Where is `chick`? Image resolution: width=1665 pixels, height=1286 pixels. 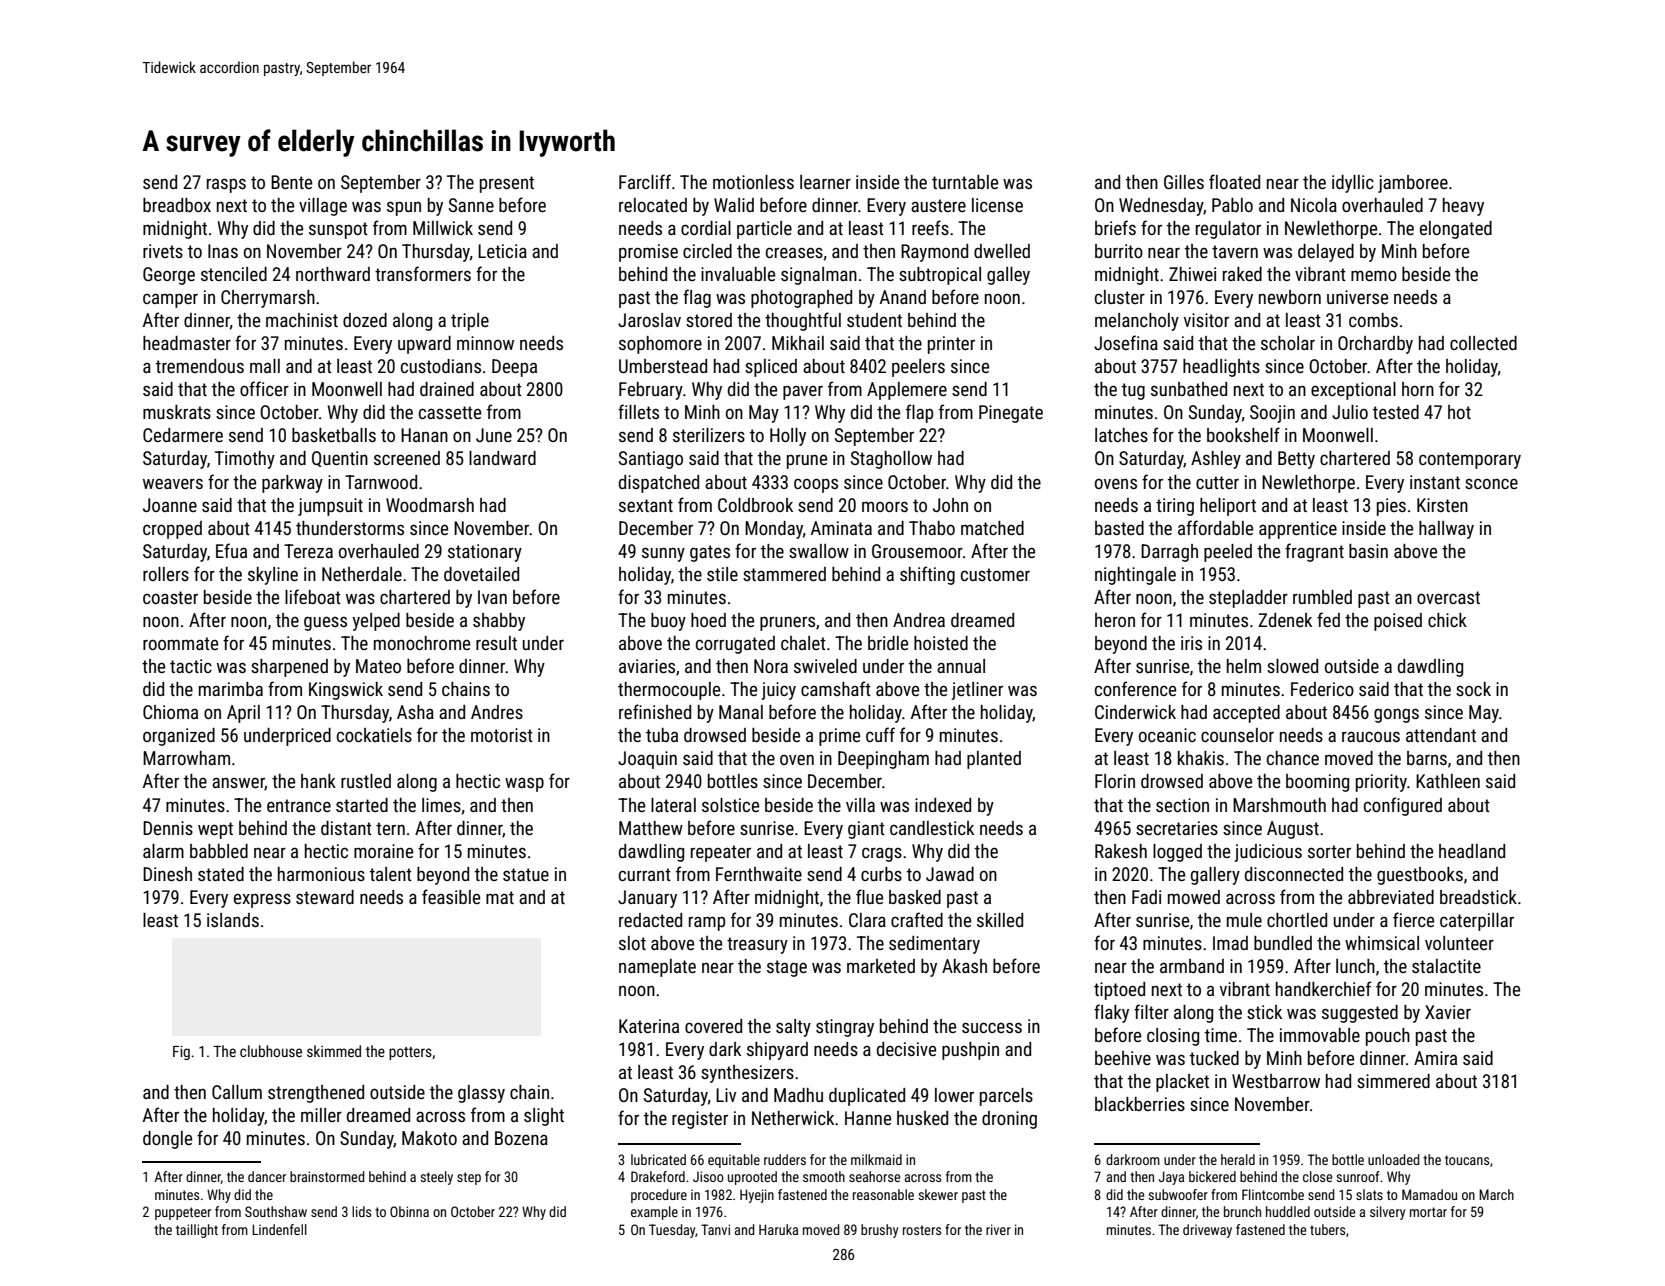 chick is located at coordinates (1447, 620).
